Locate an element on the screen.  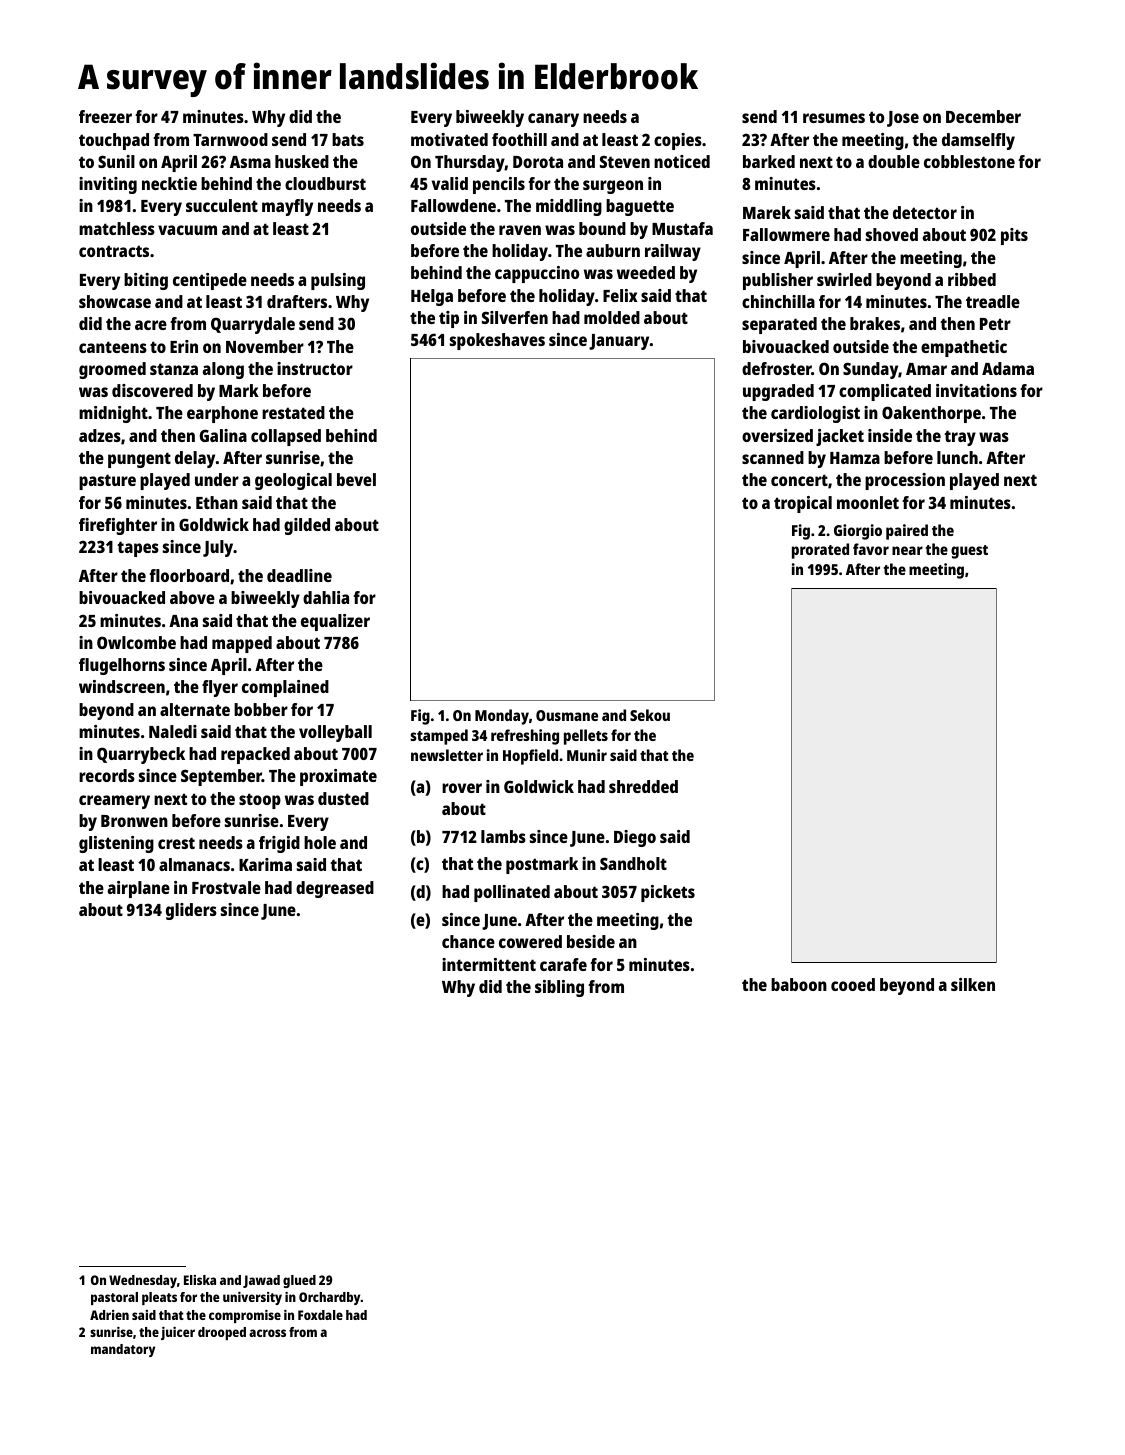
newsletter is located at coordinates (447, 755).
